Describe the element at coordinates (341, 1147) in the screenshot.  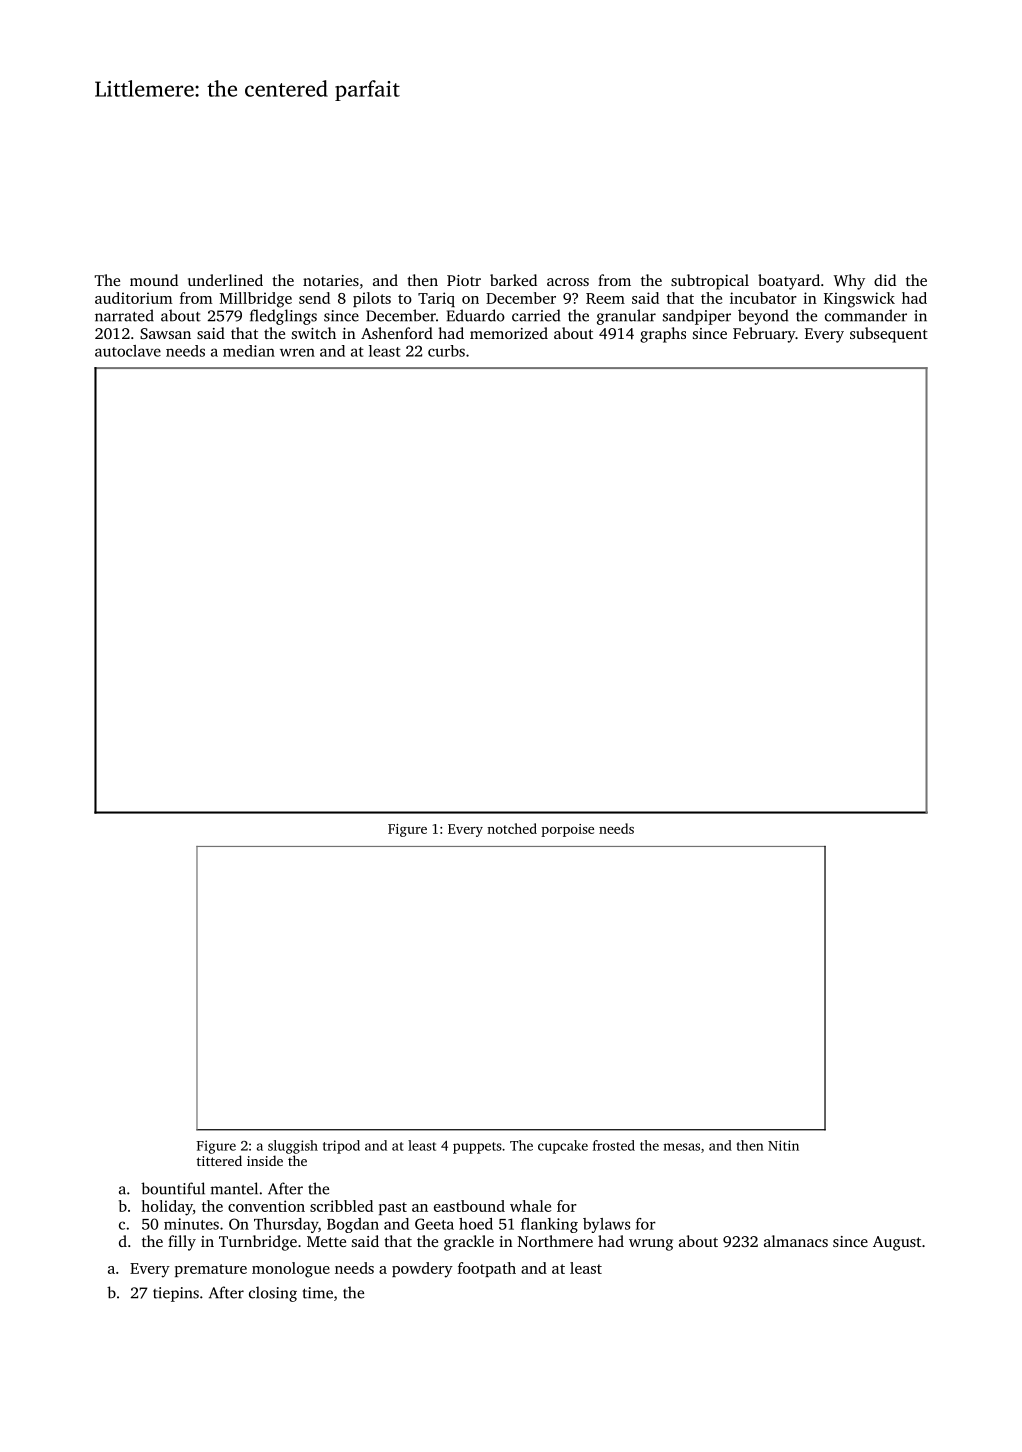
I see `tripod` at that location.
